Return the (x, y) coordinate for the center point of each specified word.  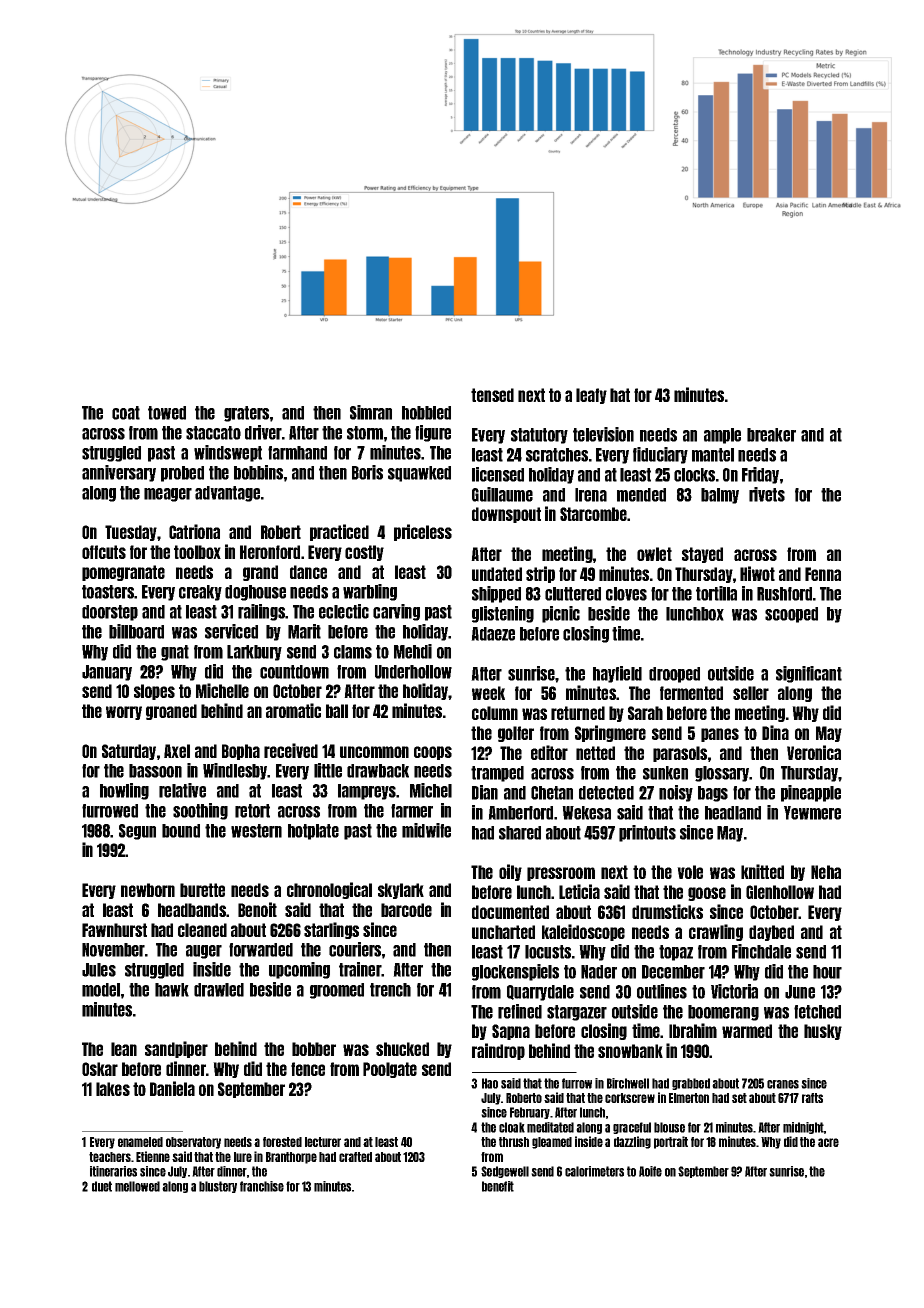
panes (720, 735)
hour (827, 972)
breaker (771, 435)
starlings (331, 930)
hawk (172, 990)
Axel (177, 751)
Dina (775, 732)
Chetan (552, 793)
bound (181, 831)
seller (751, 693)
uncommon (374, 752)
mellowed (137, 1186)
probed (182, 474)
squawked (419, 474)
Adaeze (493, 634)
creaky (200, 593)
